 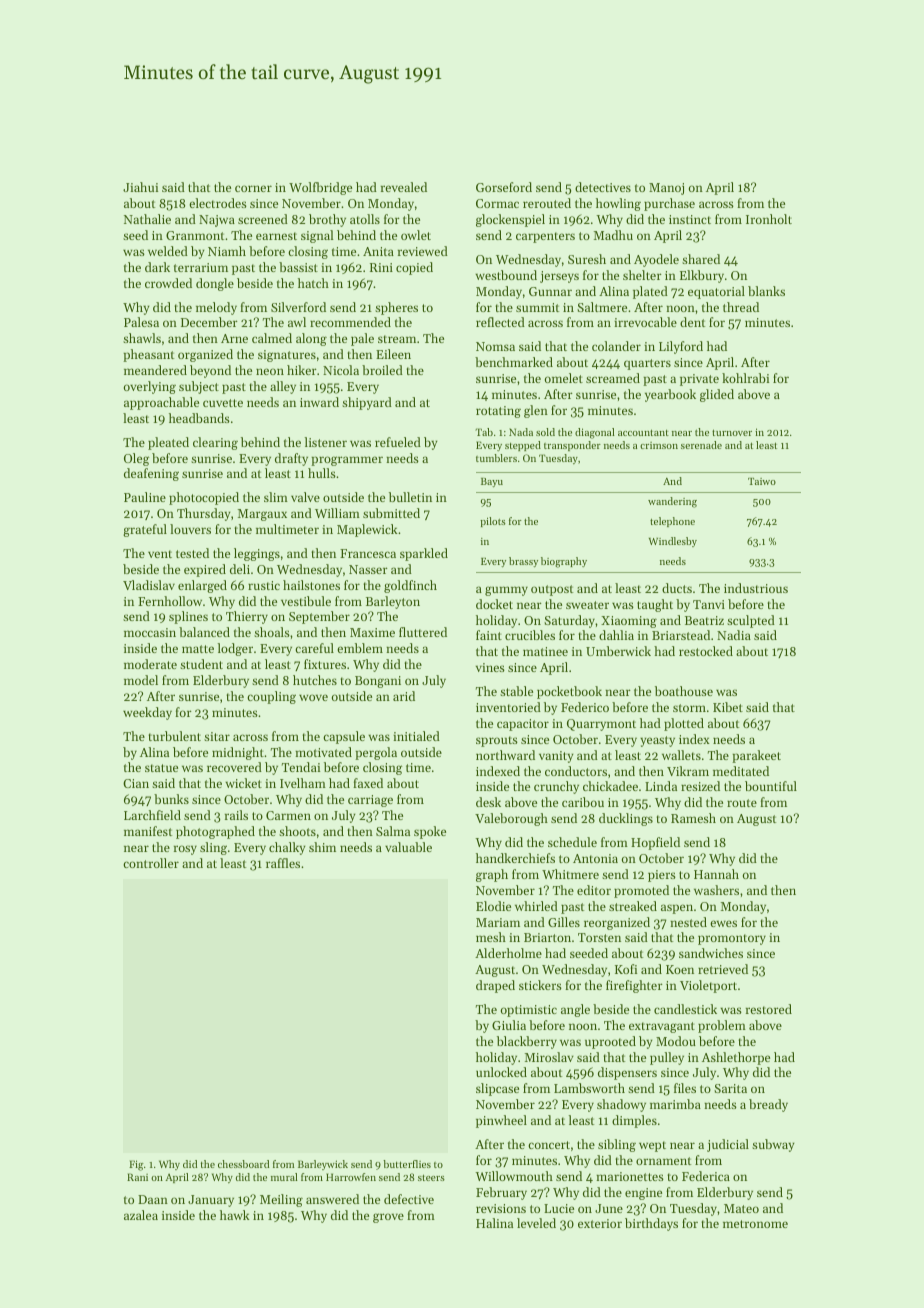 What do you see at coordinates (298, 307) in the page?
I see `Silverford` at bounding box center [298, 307].
